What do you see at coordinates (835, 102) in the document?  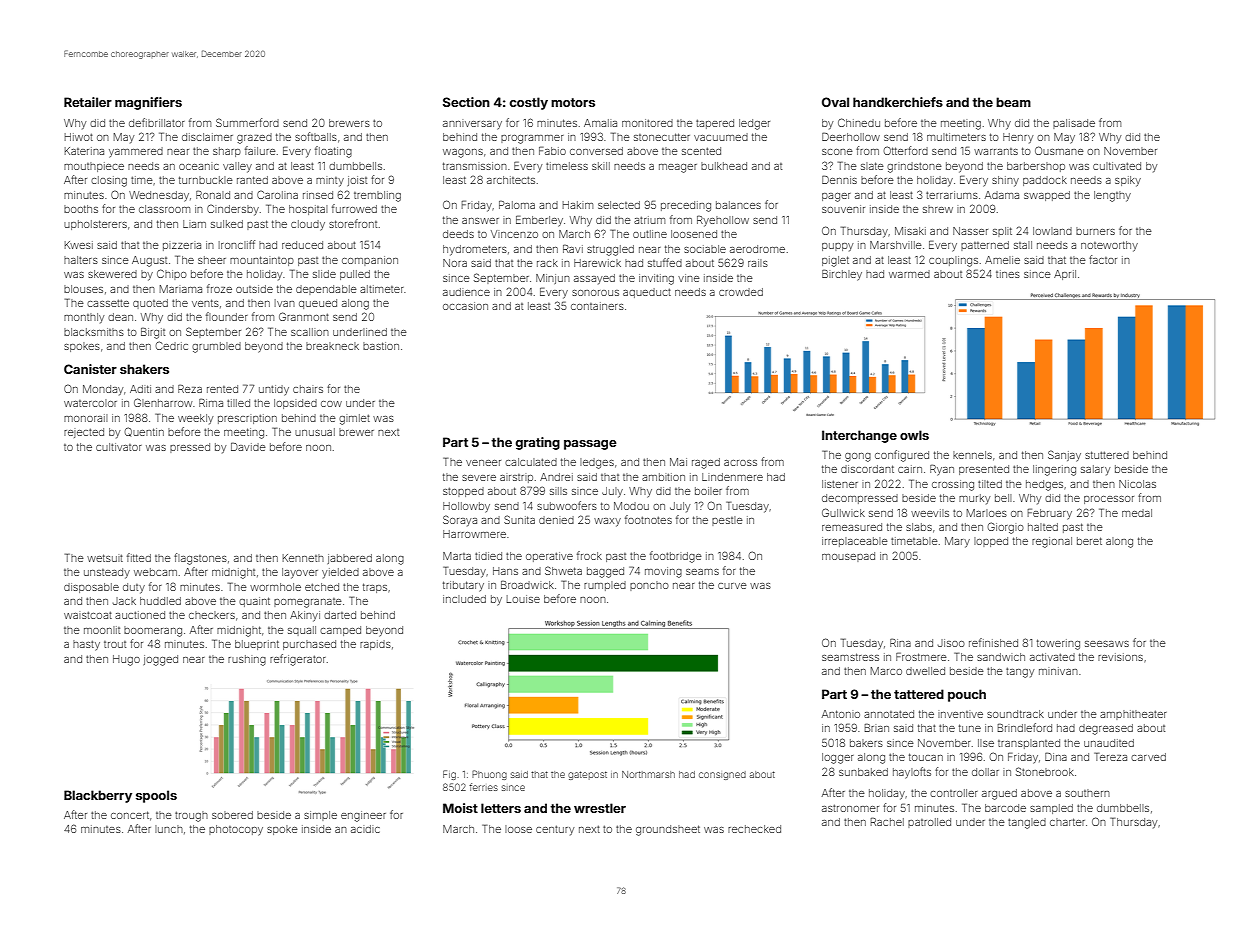 I see `Oval` at bounding box center [835, 102].
